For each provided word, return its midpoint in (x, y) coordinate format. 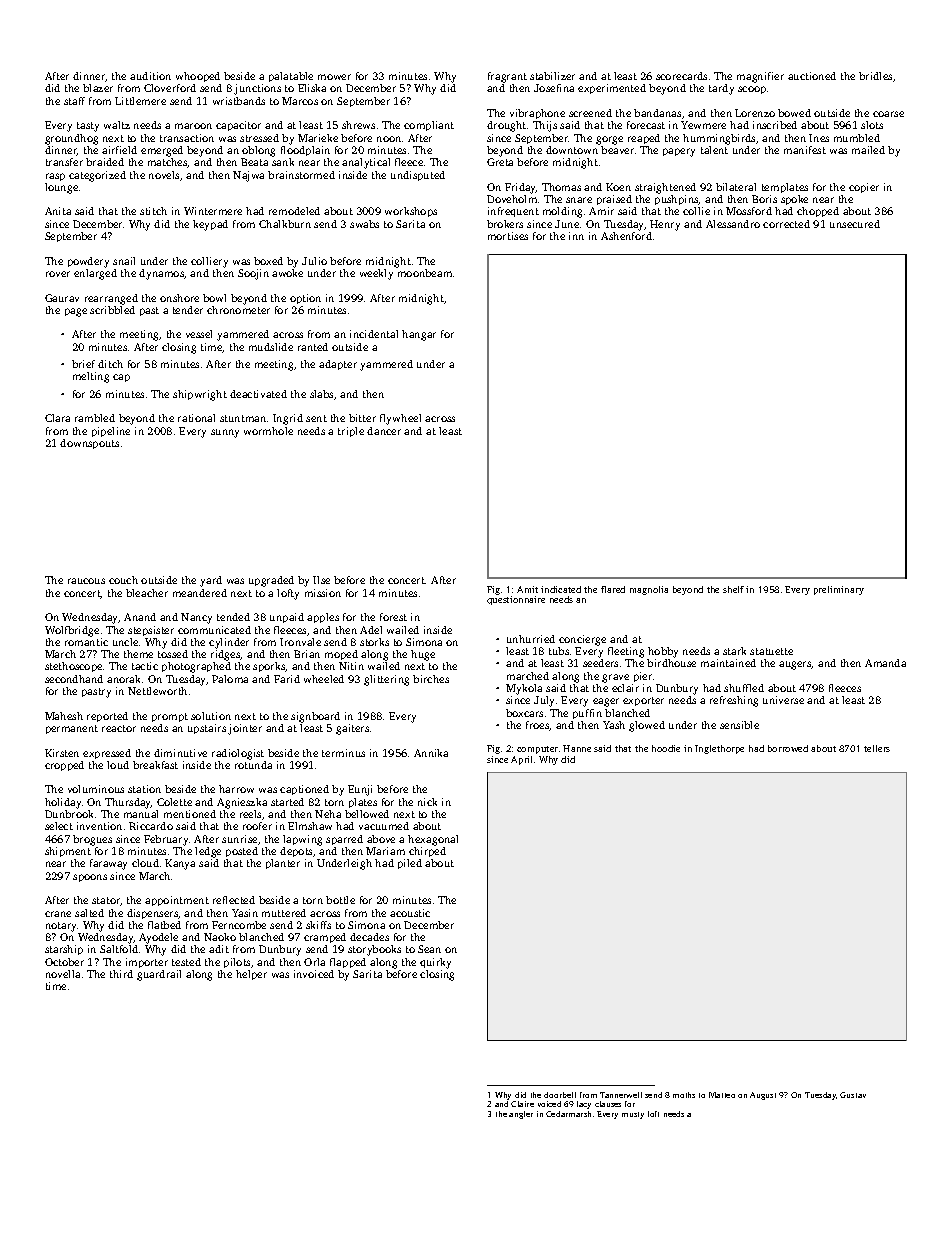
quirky (435, 963)
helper (251, 975)
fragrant (507, 77)
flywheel (400, 419)
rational (196, 418)
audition (150, 76)
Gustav (853, 1095)
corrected (786, 224)
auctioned (812, 76)
